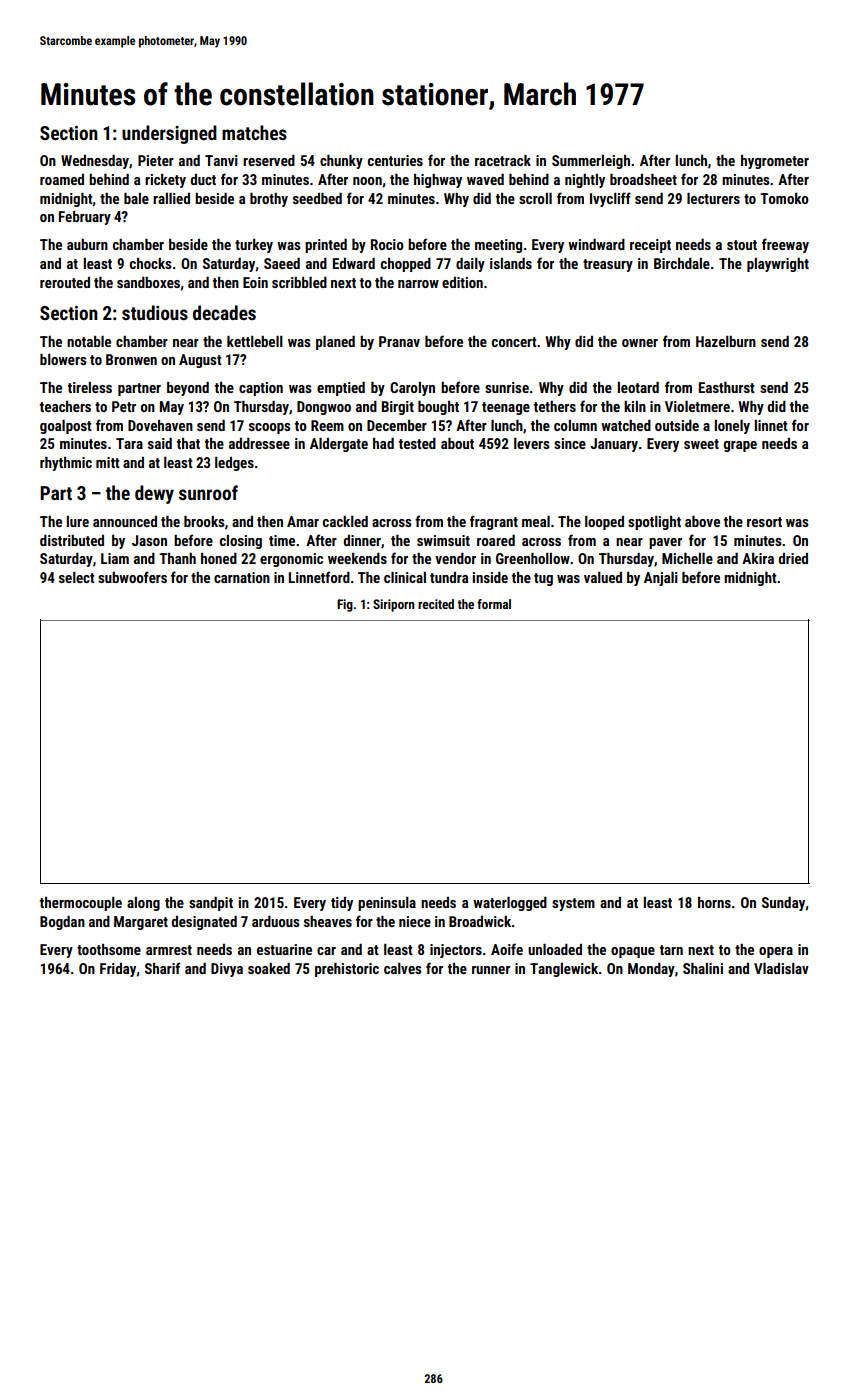 The width and height of the screenshot is (849, 1400). Describe the element at coordinates (154, 494) in the screenshot. I see `dewy` at that location.
